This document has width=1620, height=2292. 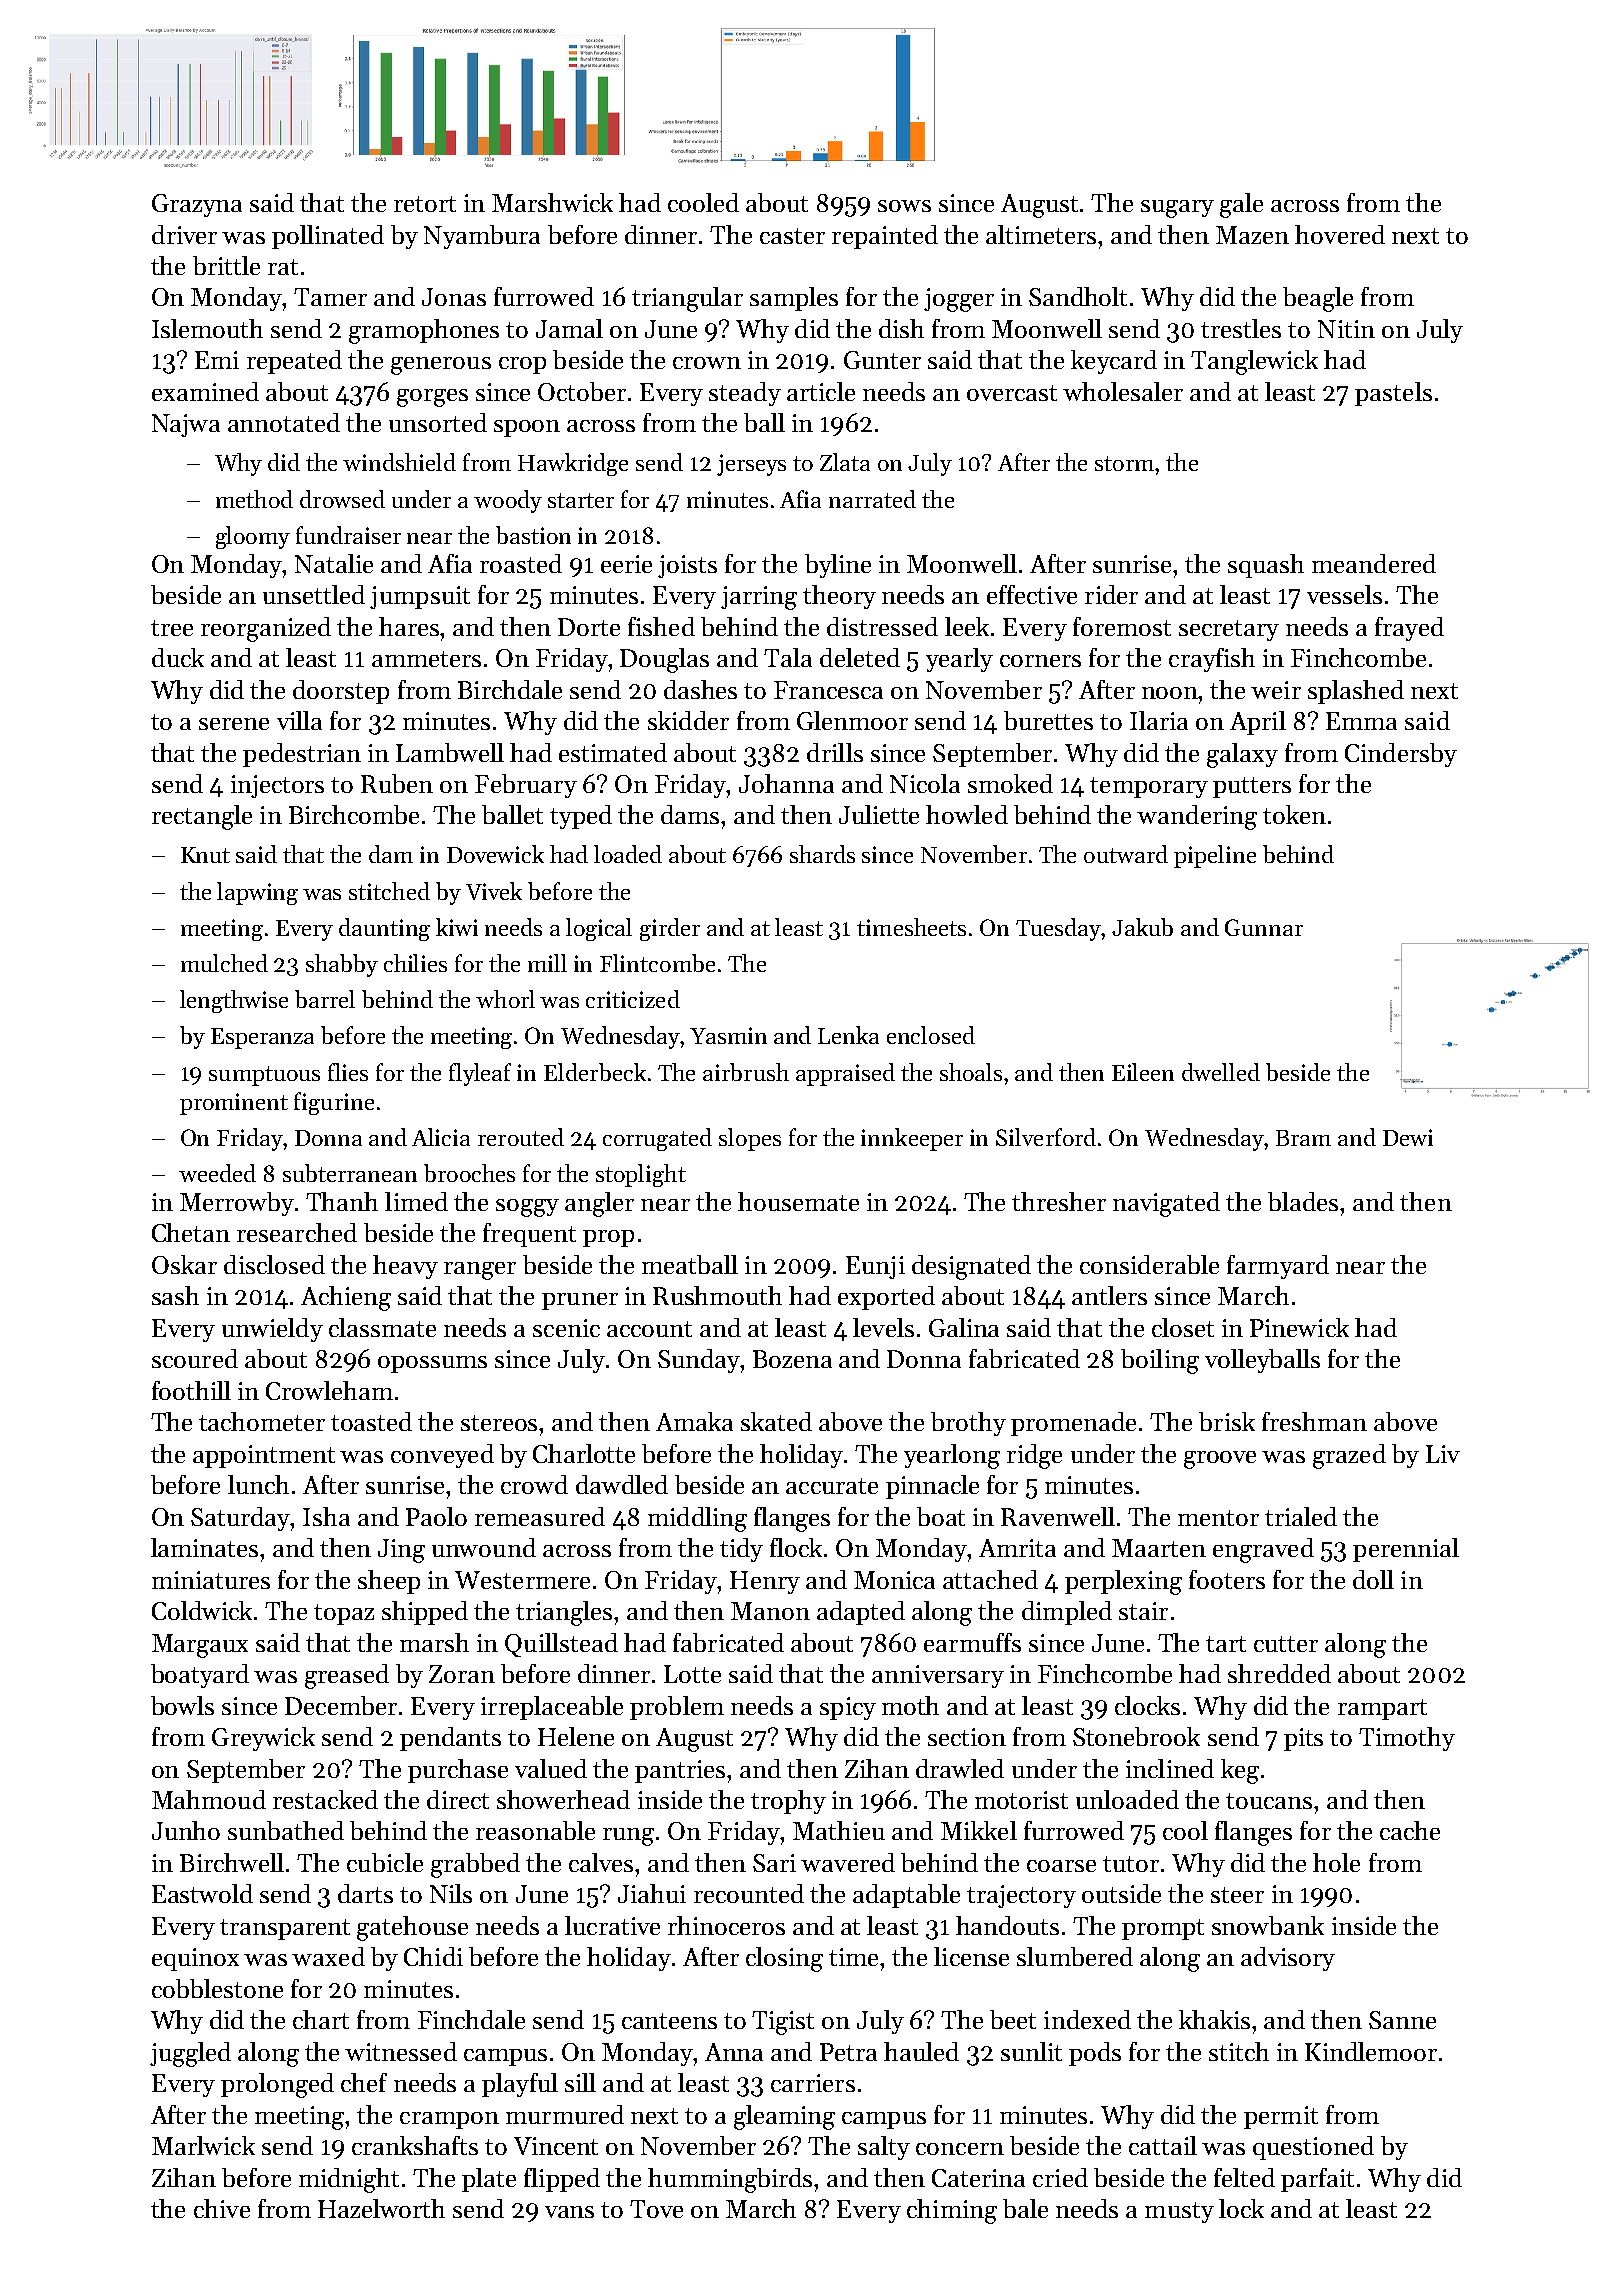 I want to click on pinnacle, so click(x=932, y=1487).
